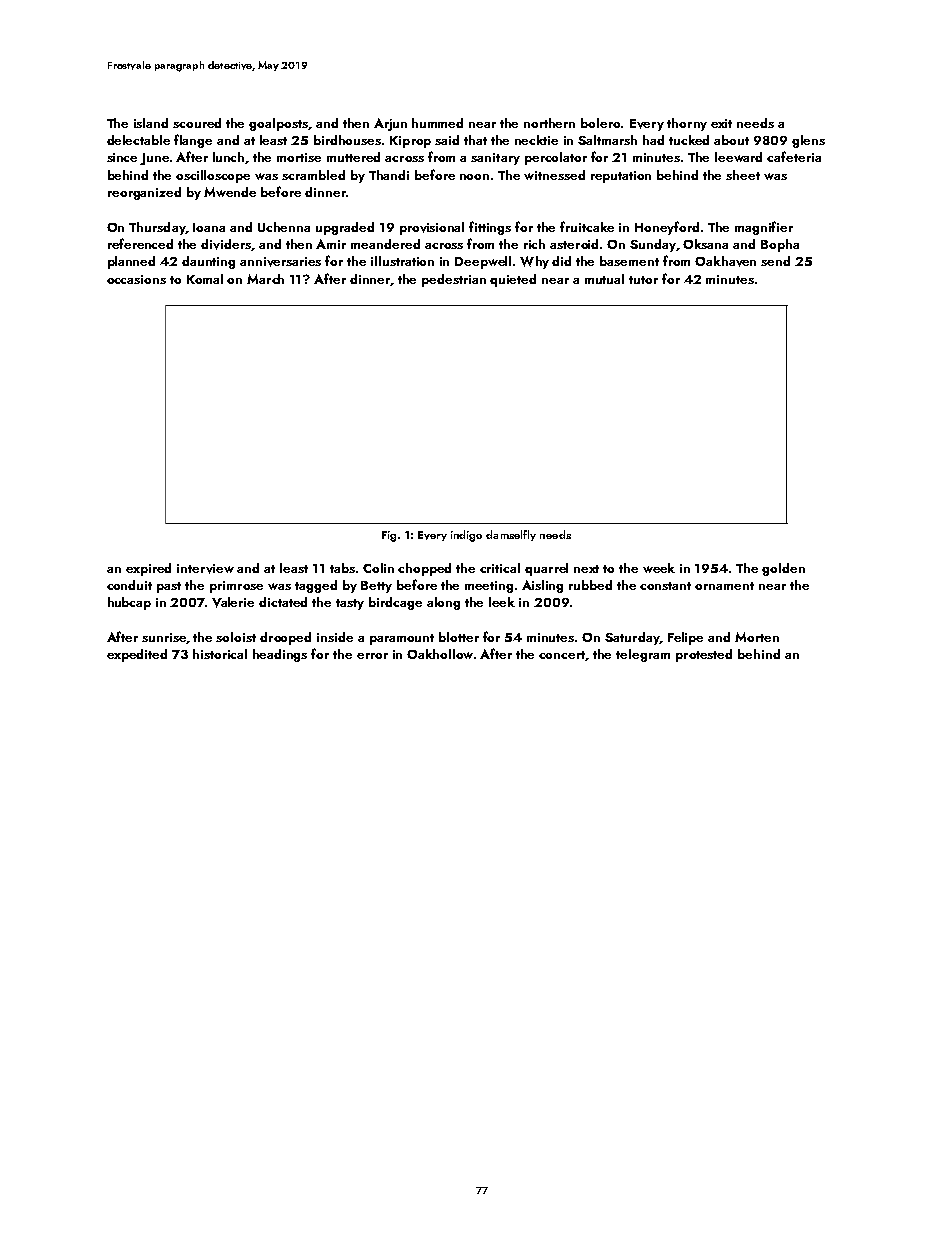 The width and height of the screenshot is (952, 1233). Describe the element at coordinates (783, 569) in the screenshot. I see `golden` at that location.
